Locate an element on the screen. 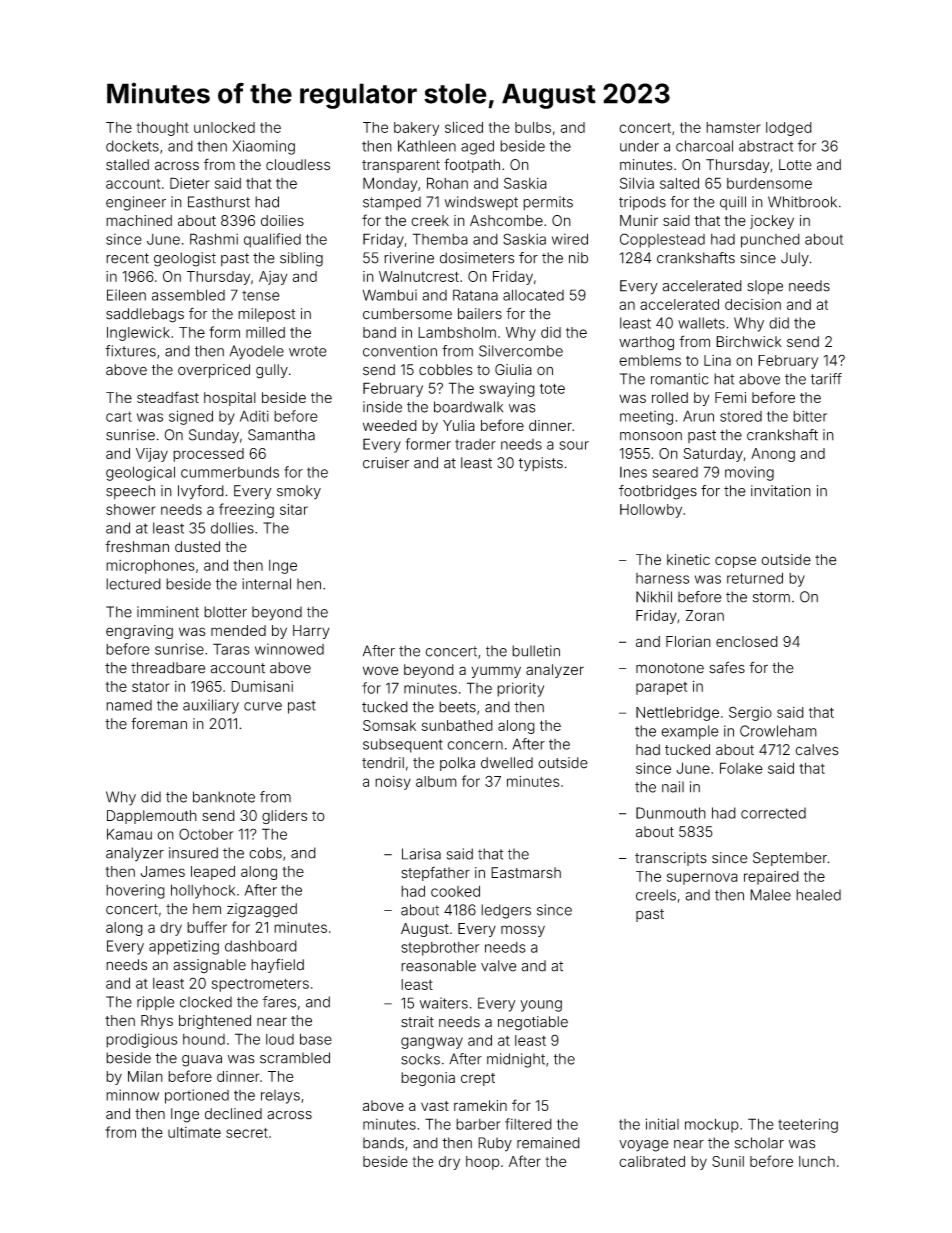  wove is located at coordinates (381, 670).
